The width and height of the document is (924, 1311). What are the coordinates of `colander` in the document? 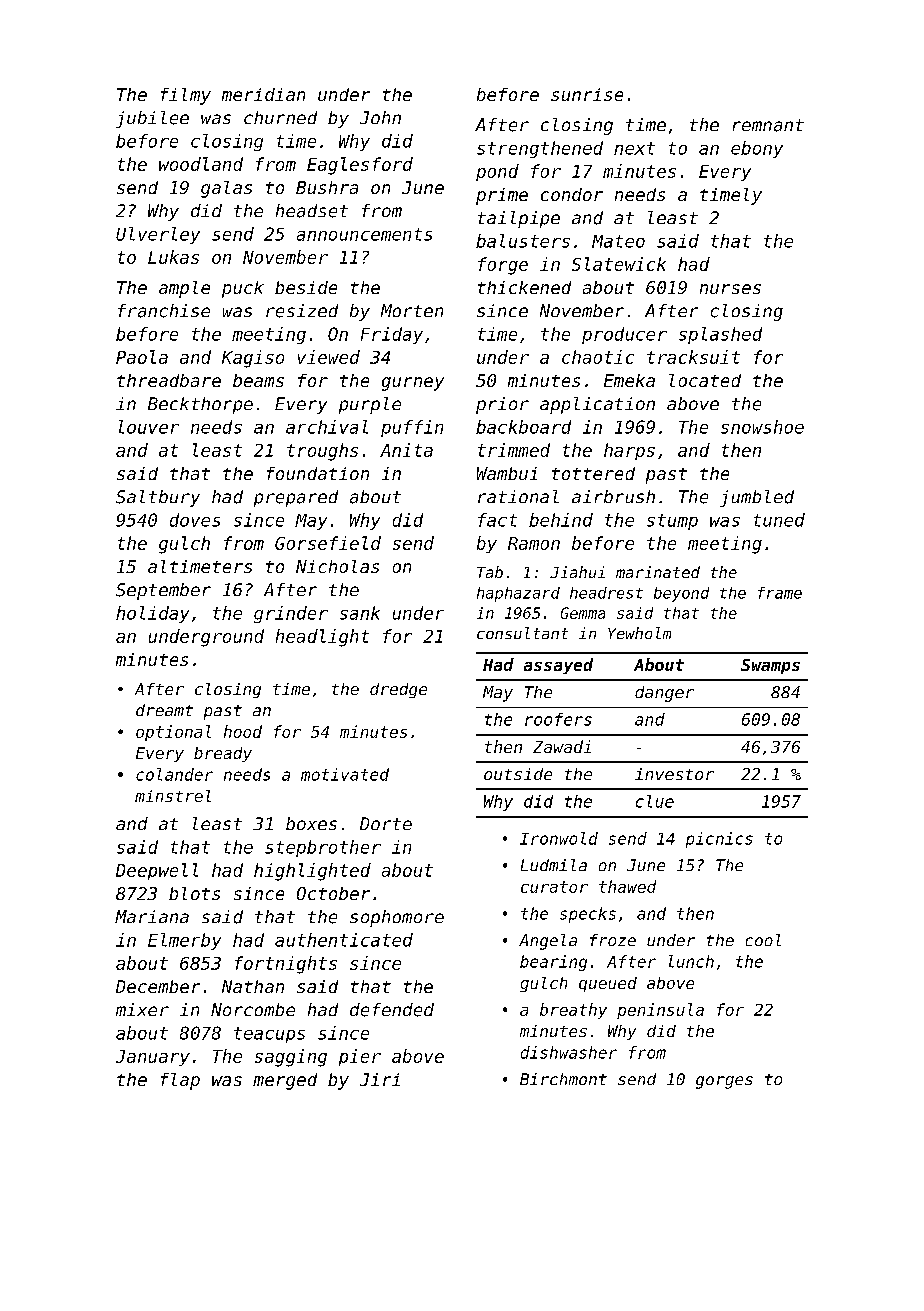 It's located at (174, 774).
